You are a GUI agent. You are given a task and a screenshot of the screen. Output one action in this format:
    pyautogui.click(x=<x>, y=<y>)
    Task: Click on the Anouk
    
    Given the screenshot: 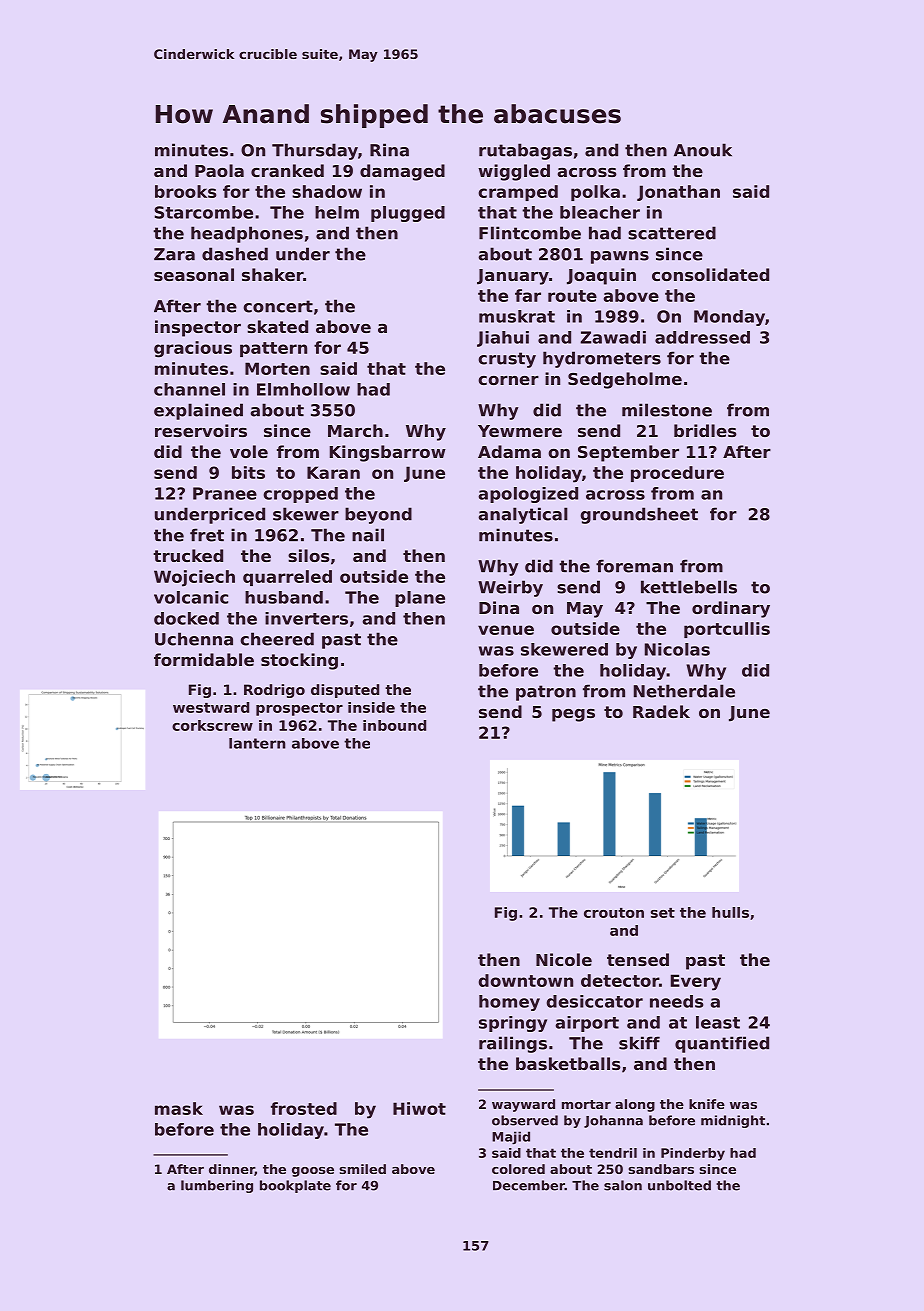 What is the action you would take?
    pyautogui.click(x=703, y=150)
